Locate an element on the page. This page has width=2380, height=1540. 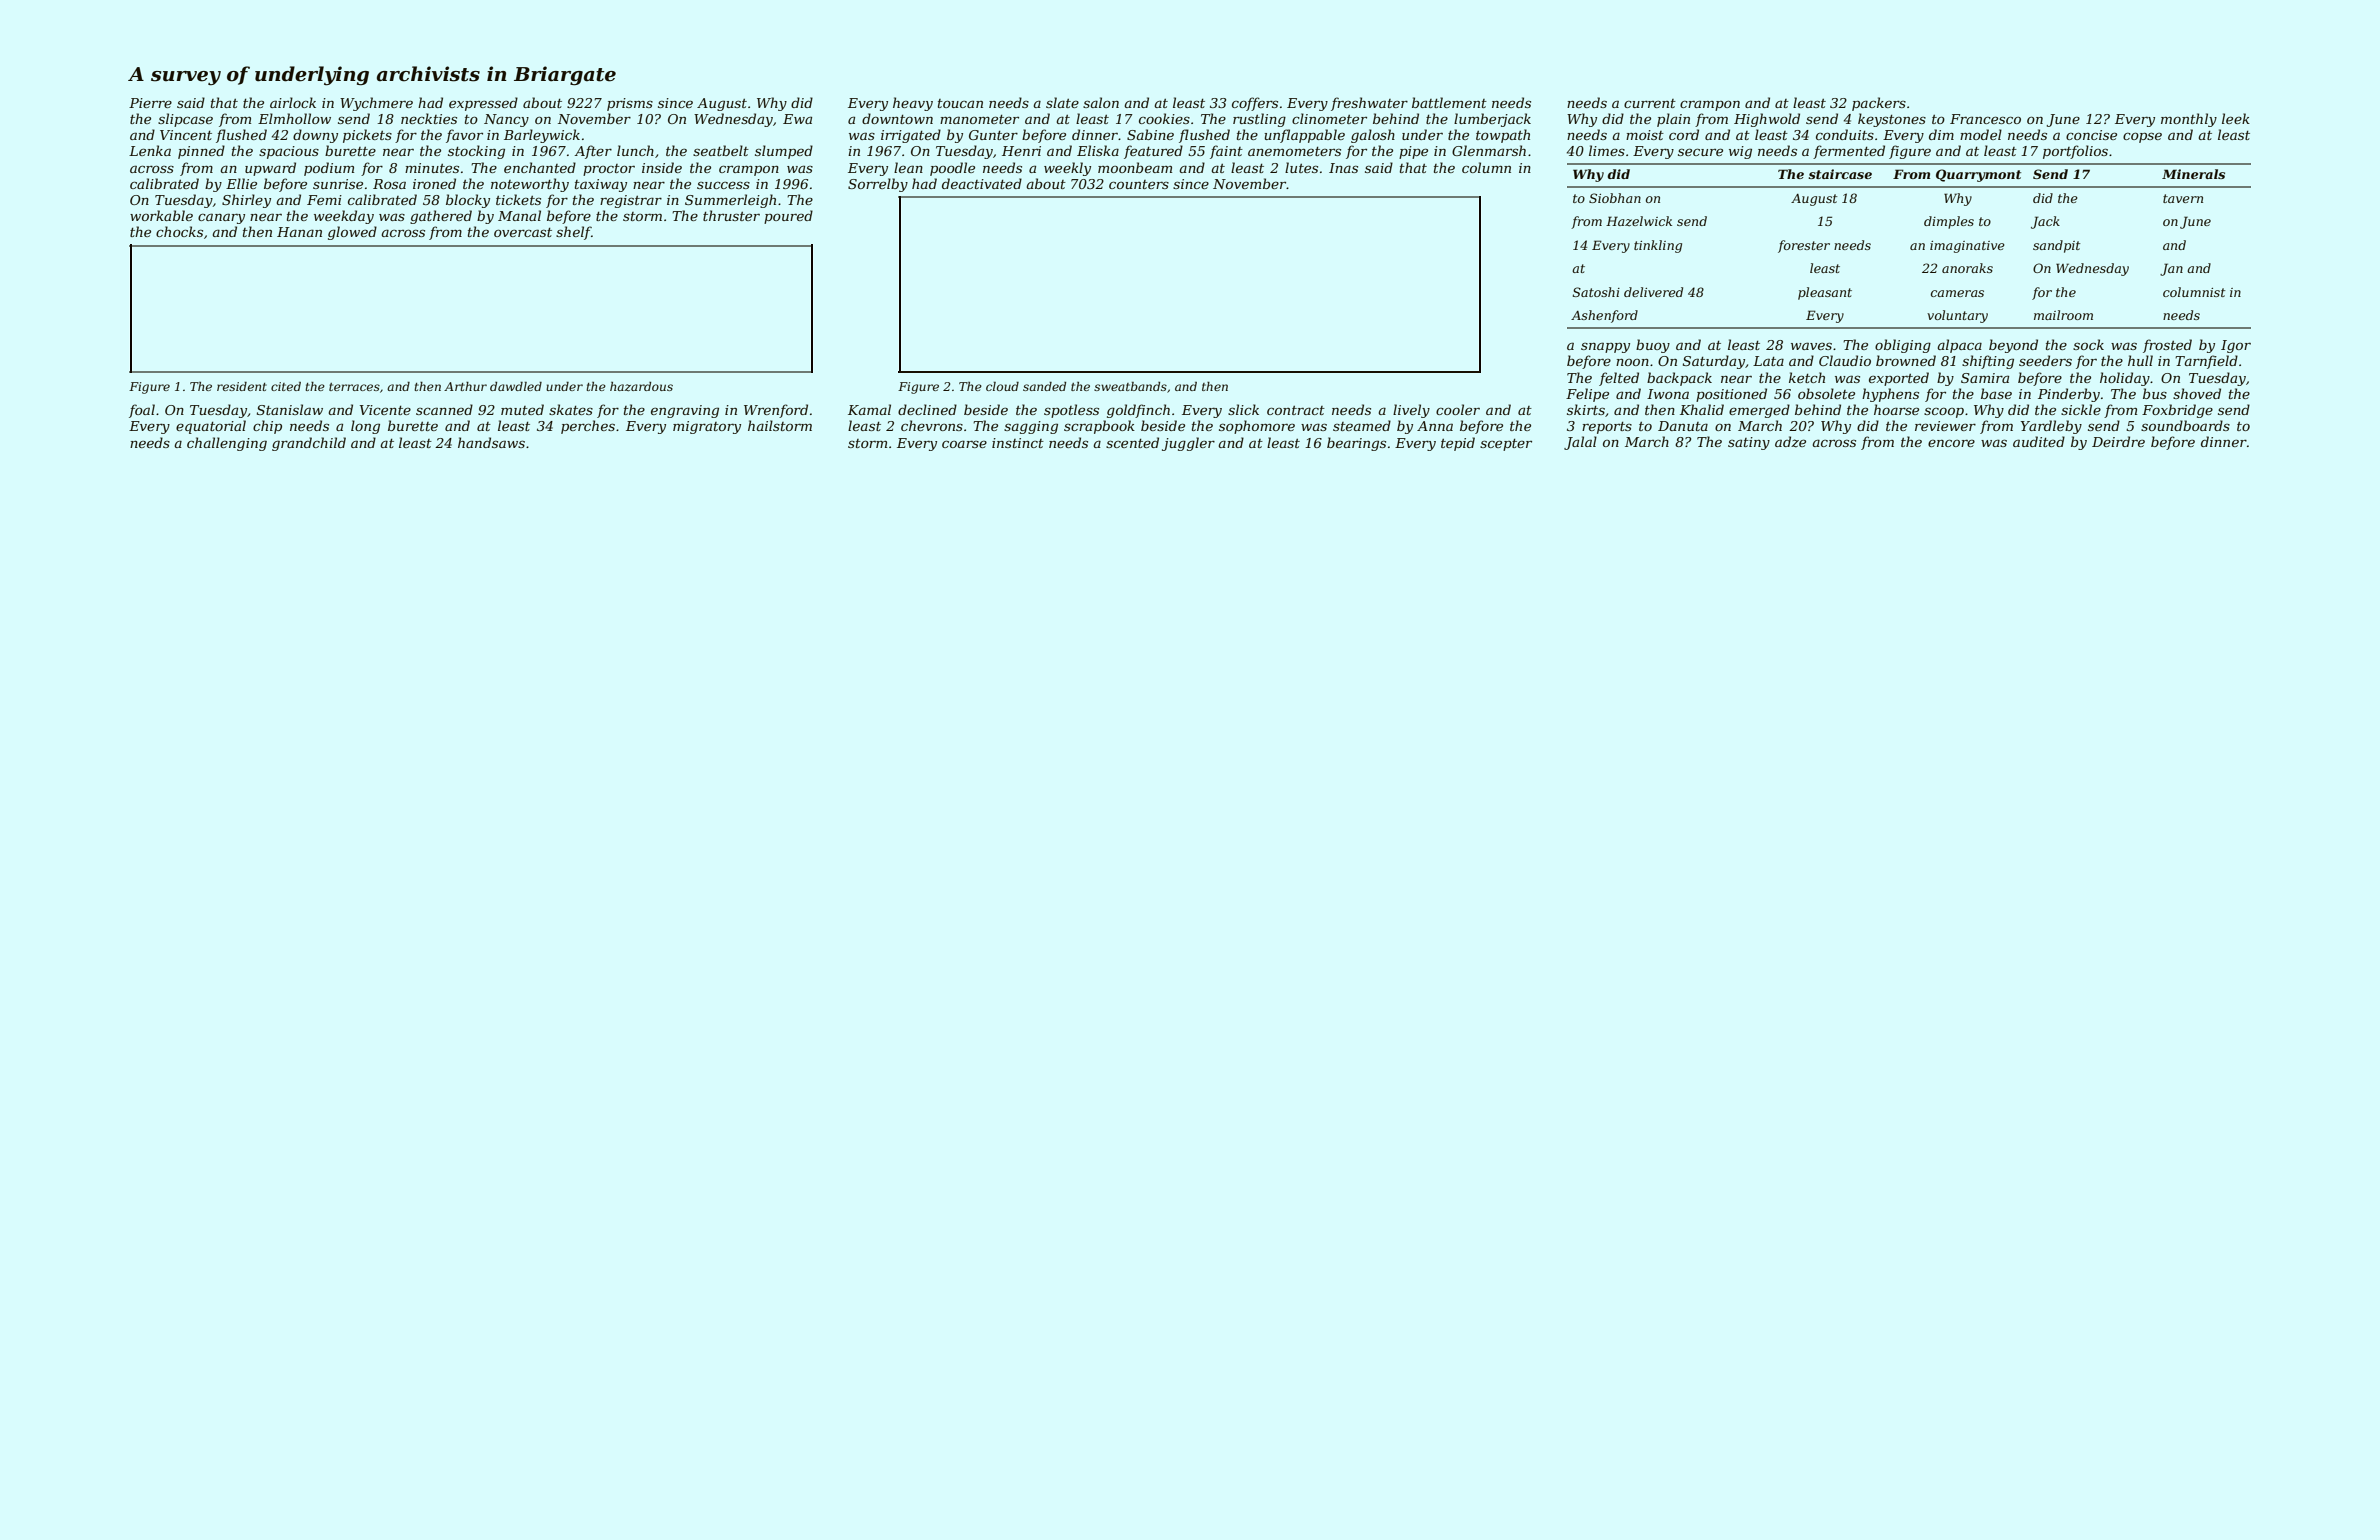
airlock is located at coordinates (293, 102).
